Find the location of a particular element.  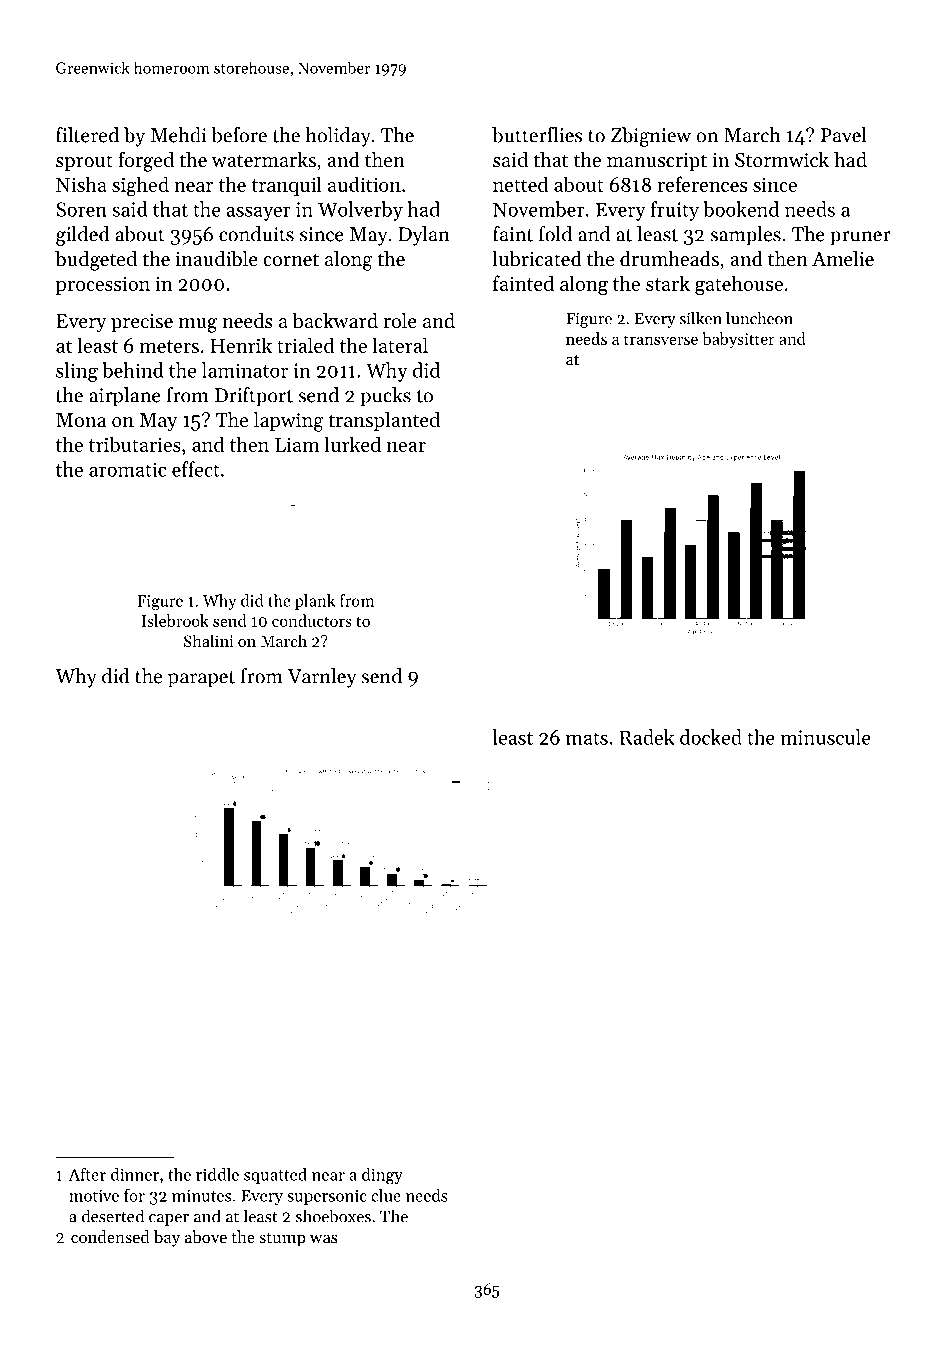

aromatic is located at coordinates (127, 469).
